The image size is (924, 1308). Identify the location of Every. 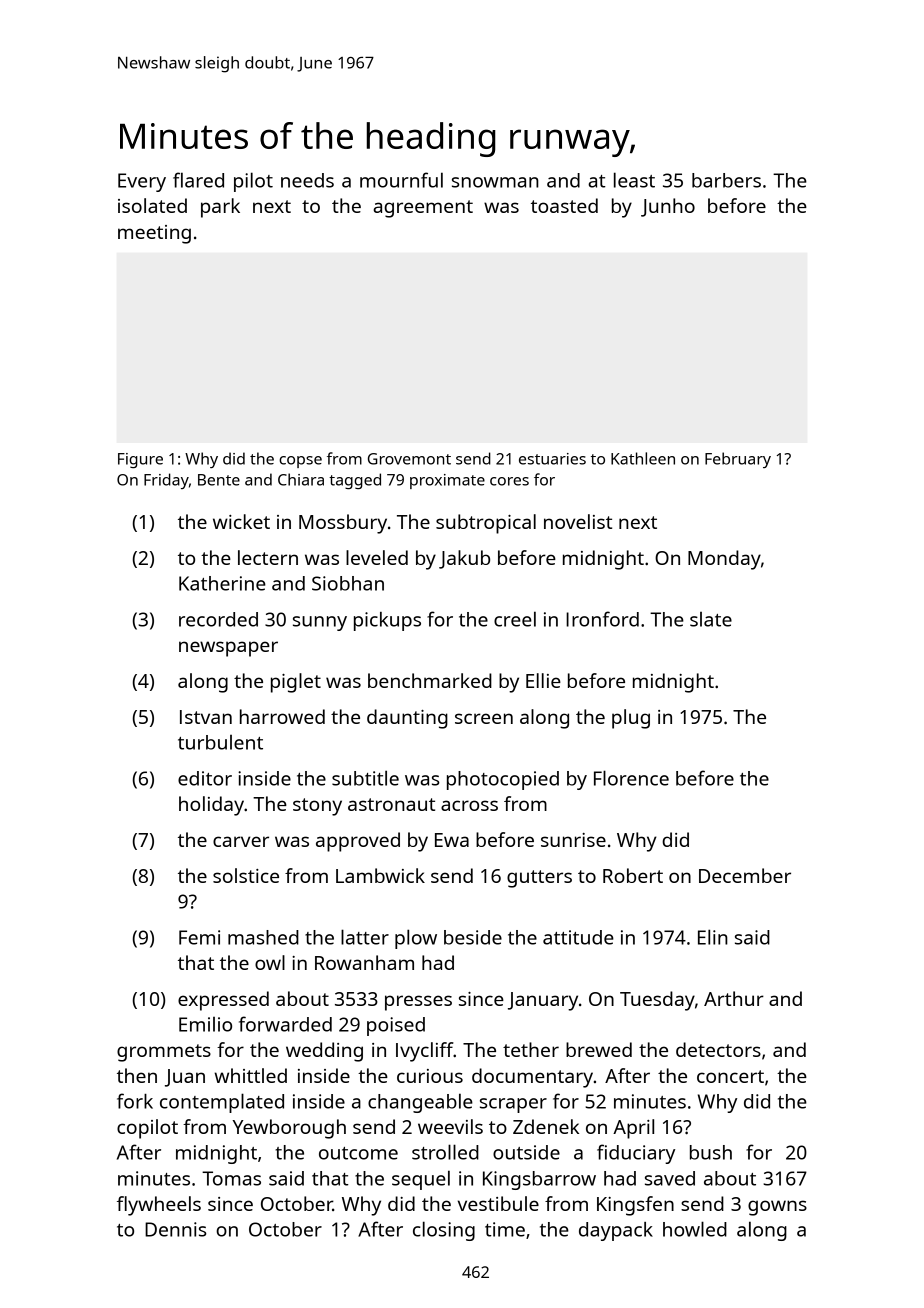
(142, 182).
